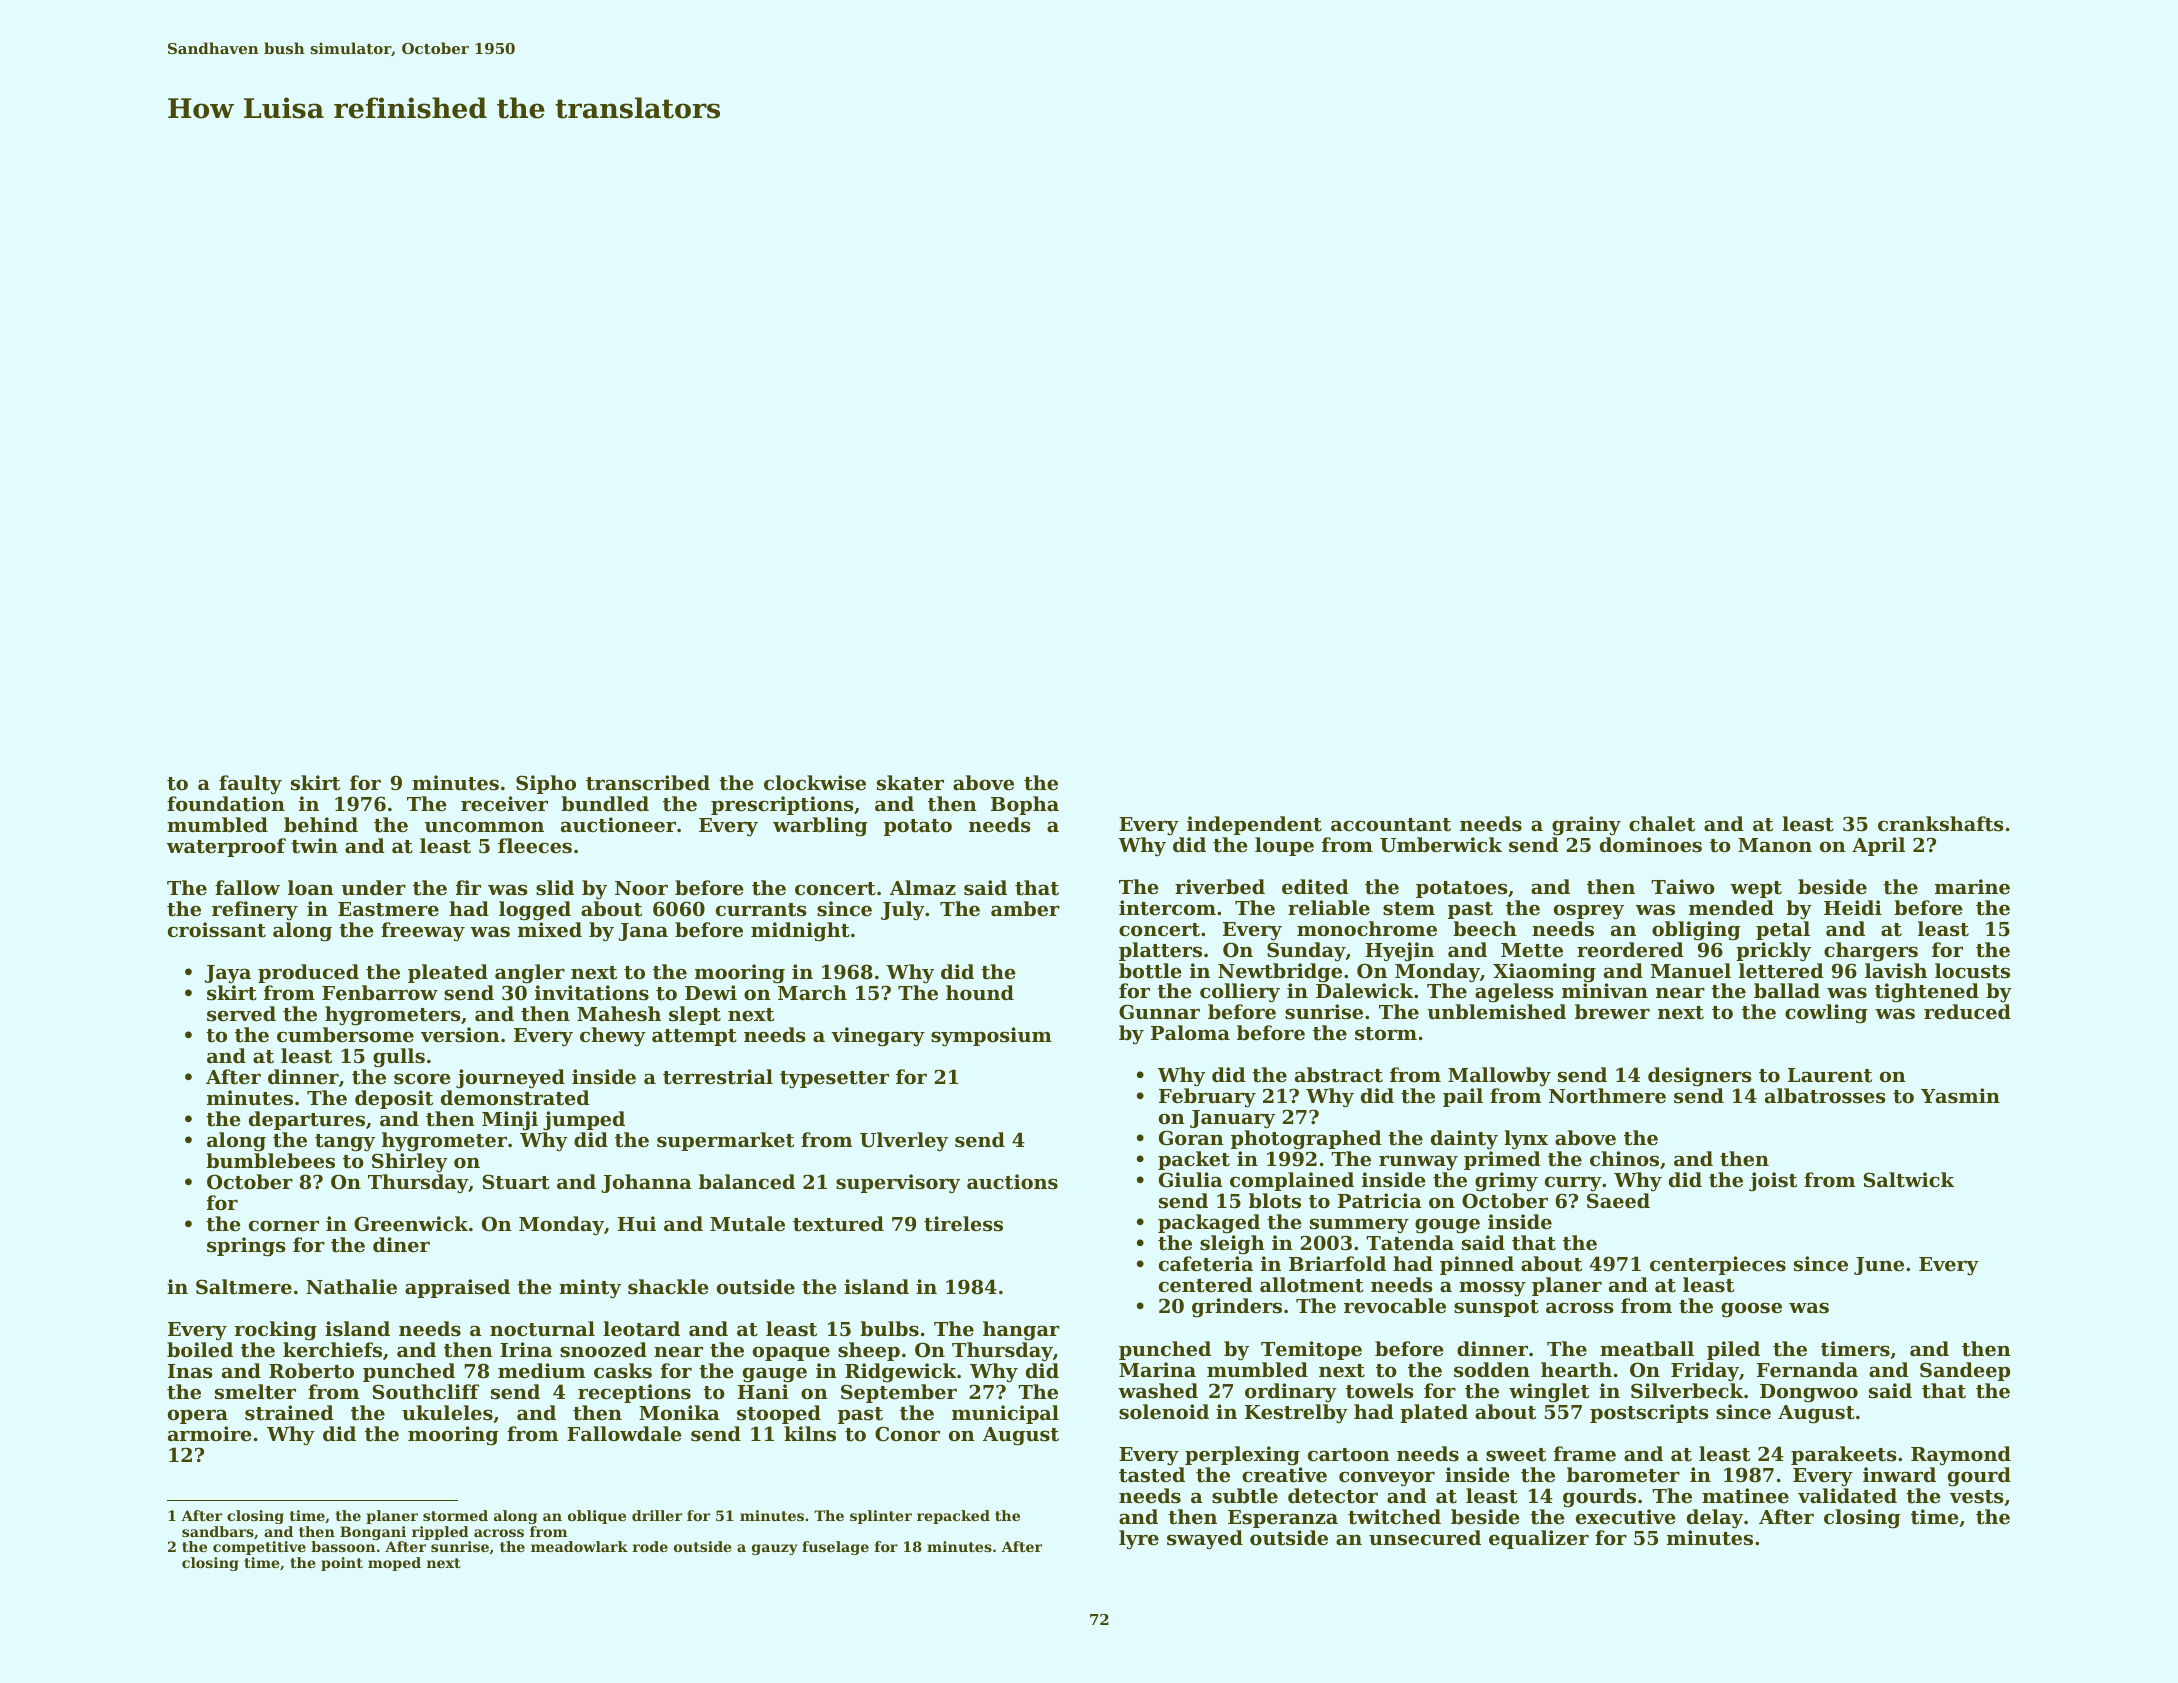 The height and width of the screenshot is (1683, 2178). What do you see at coordinates (1190, 1032) in the screenshot?
I see `Paloma` at bounding box center [1190, 1032].
